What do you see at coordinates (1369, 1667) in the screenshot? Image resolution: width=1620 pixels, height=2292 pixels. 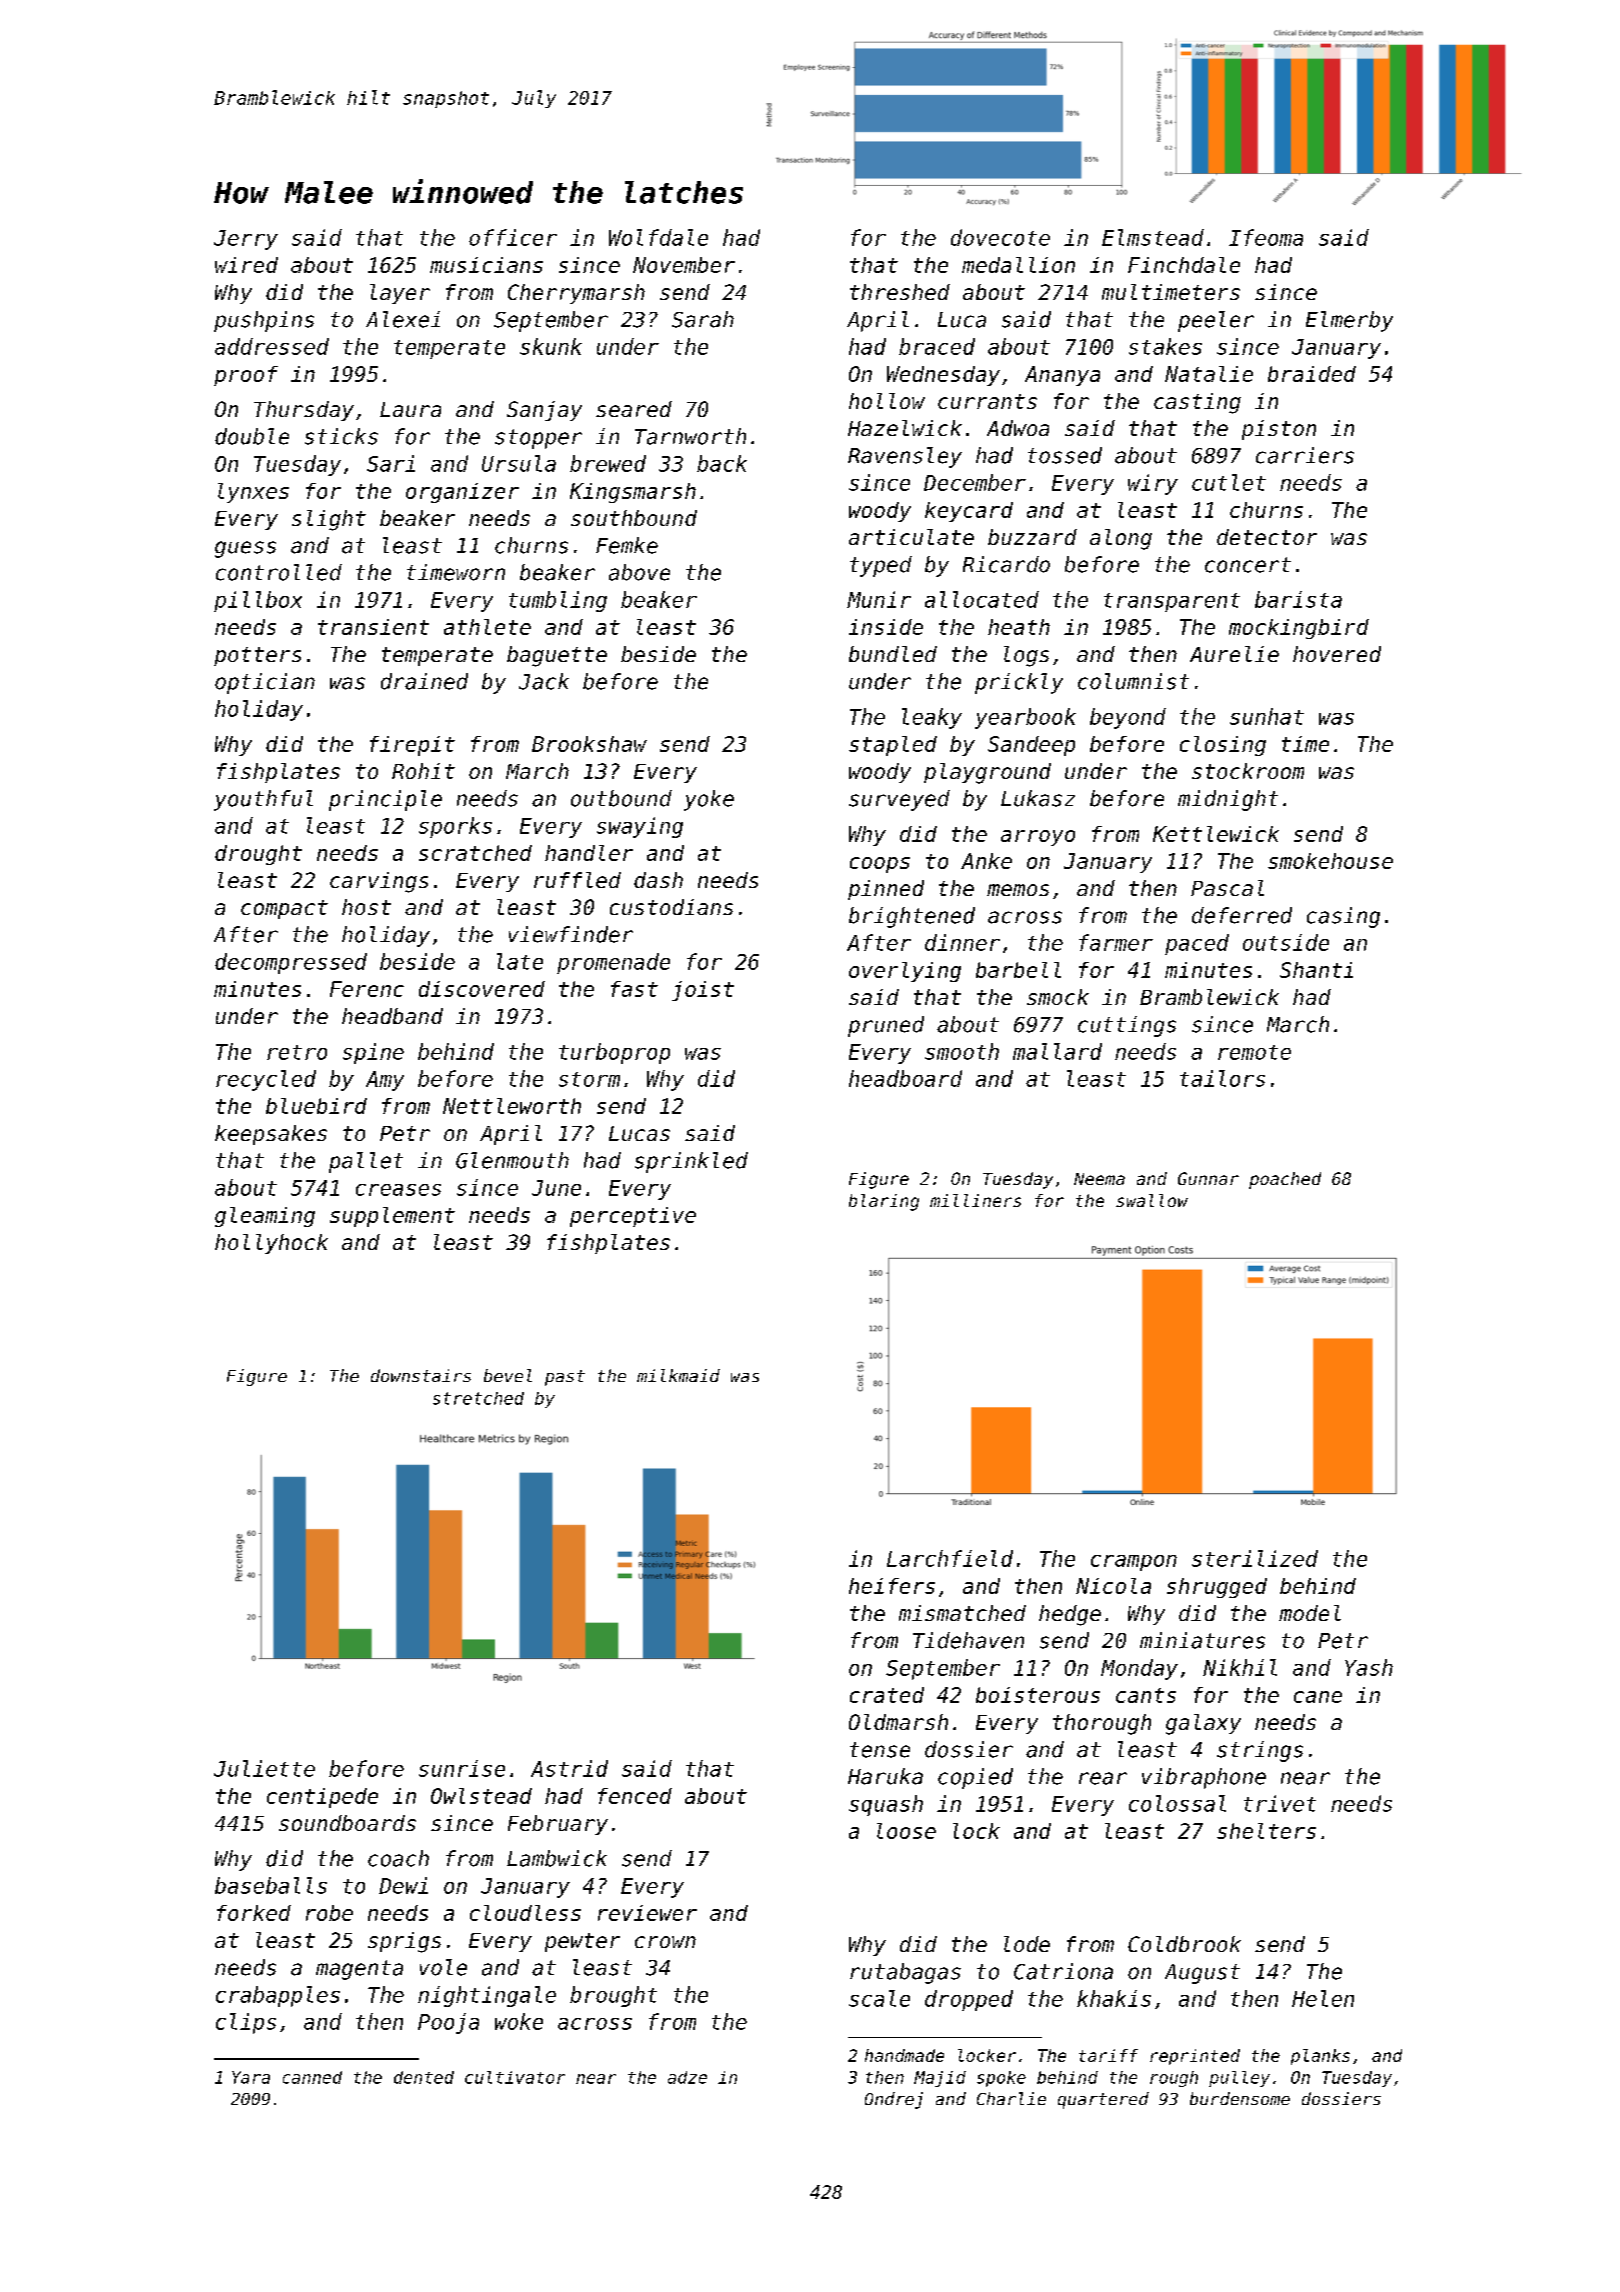 I see `Yash` at bounding box center [1369, 1667].
